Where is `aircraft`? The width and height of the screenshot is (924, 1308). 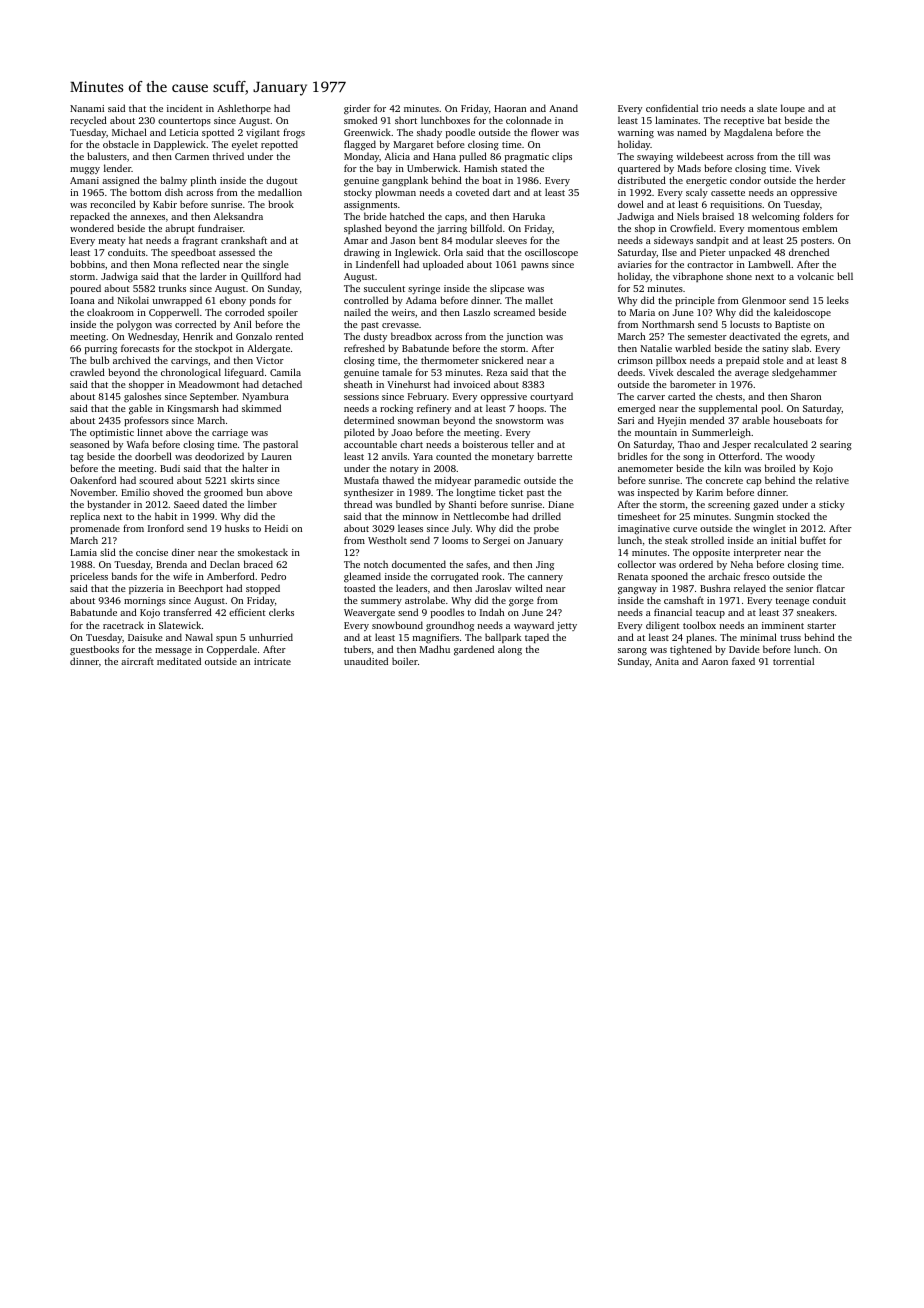
aircraft is located at coordinates (137, 661).
